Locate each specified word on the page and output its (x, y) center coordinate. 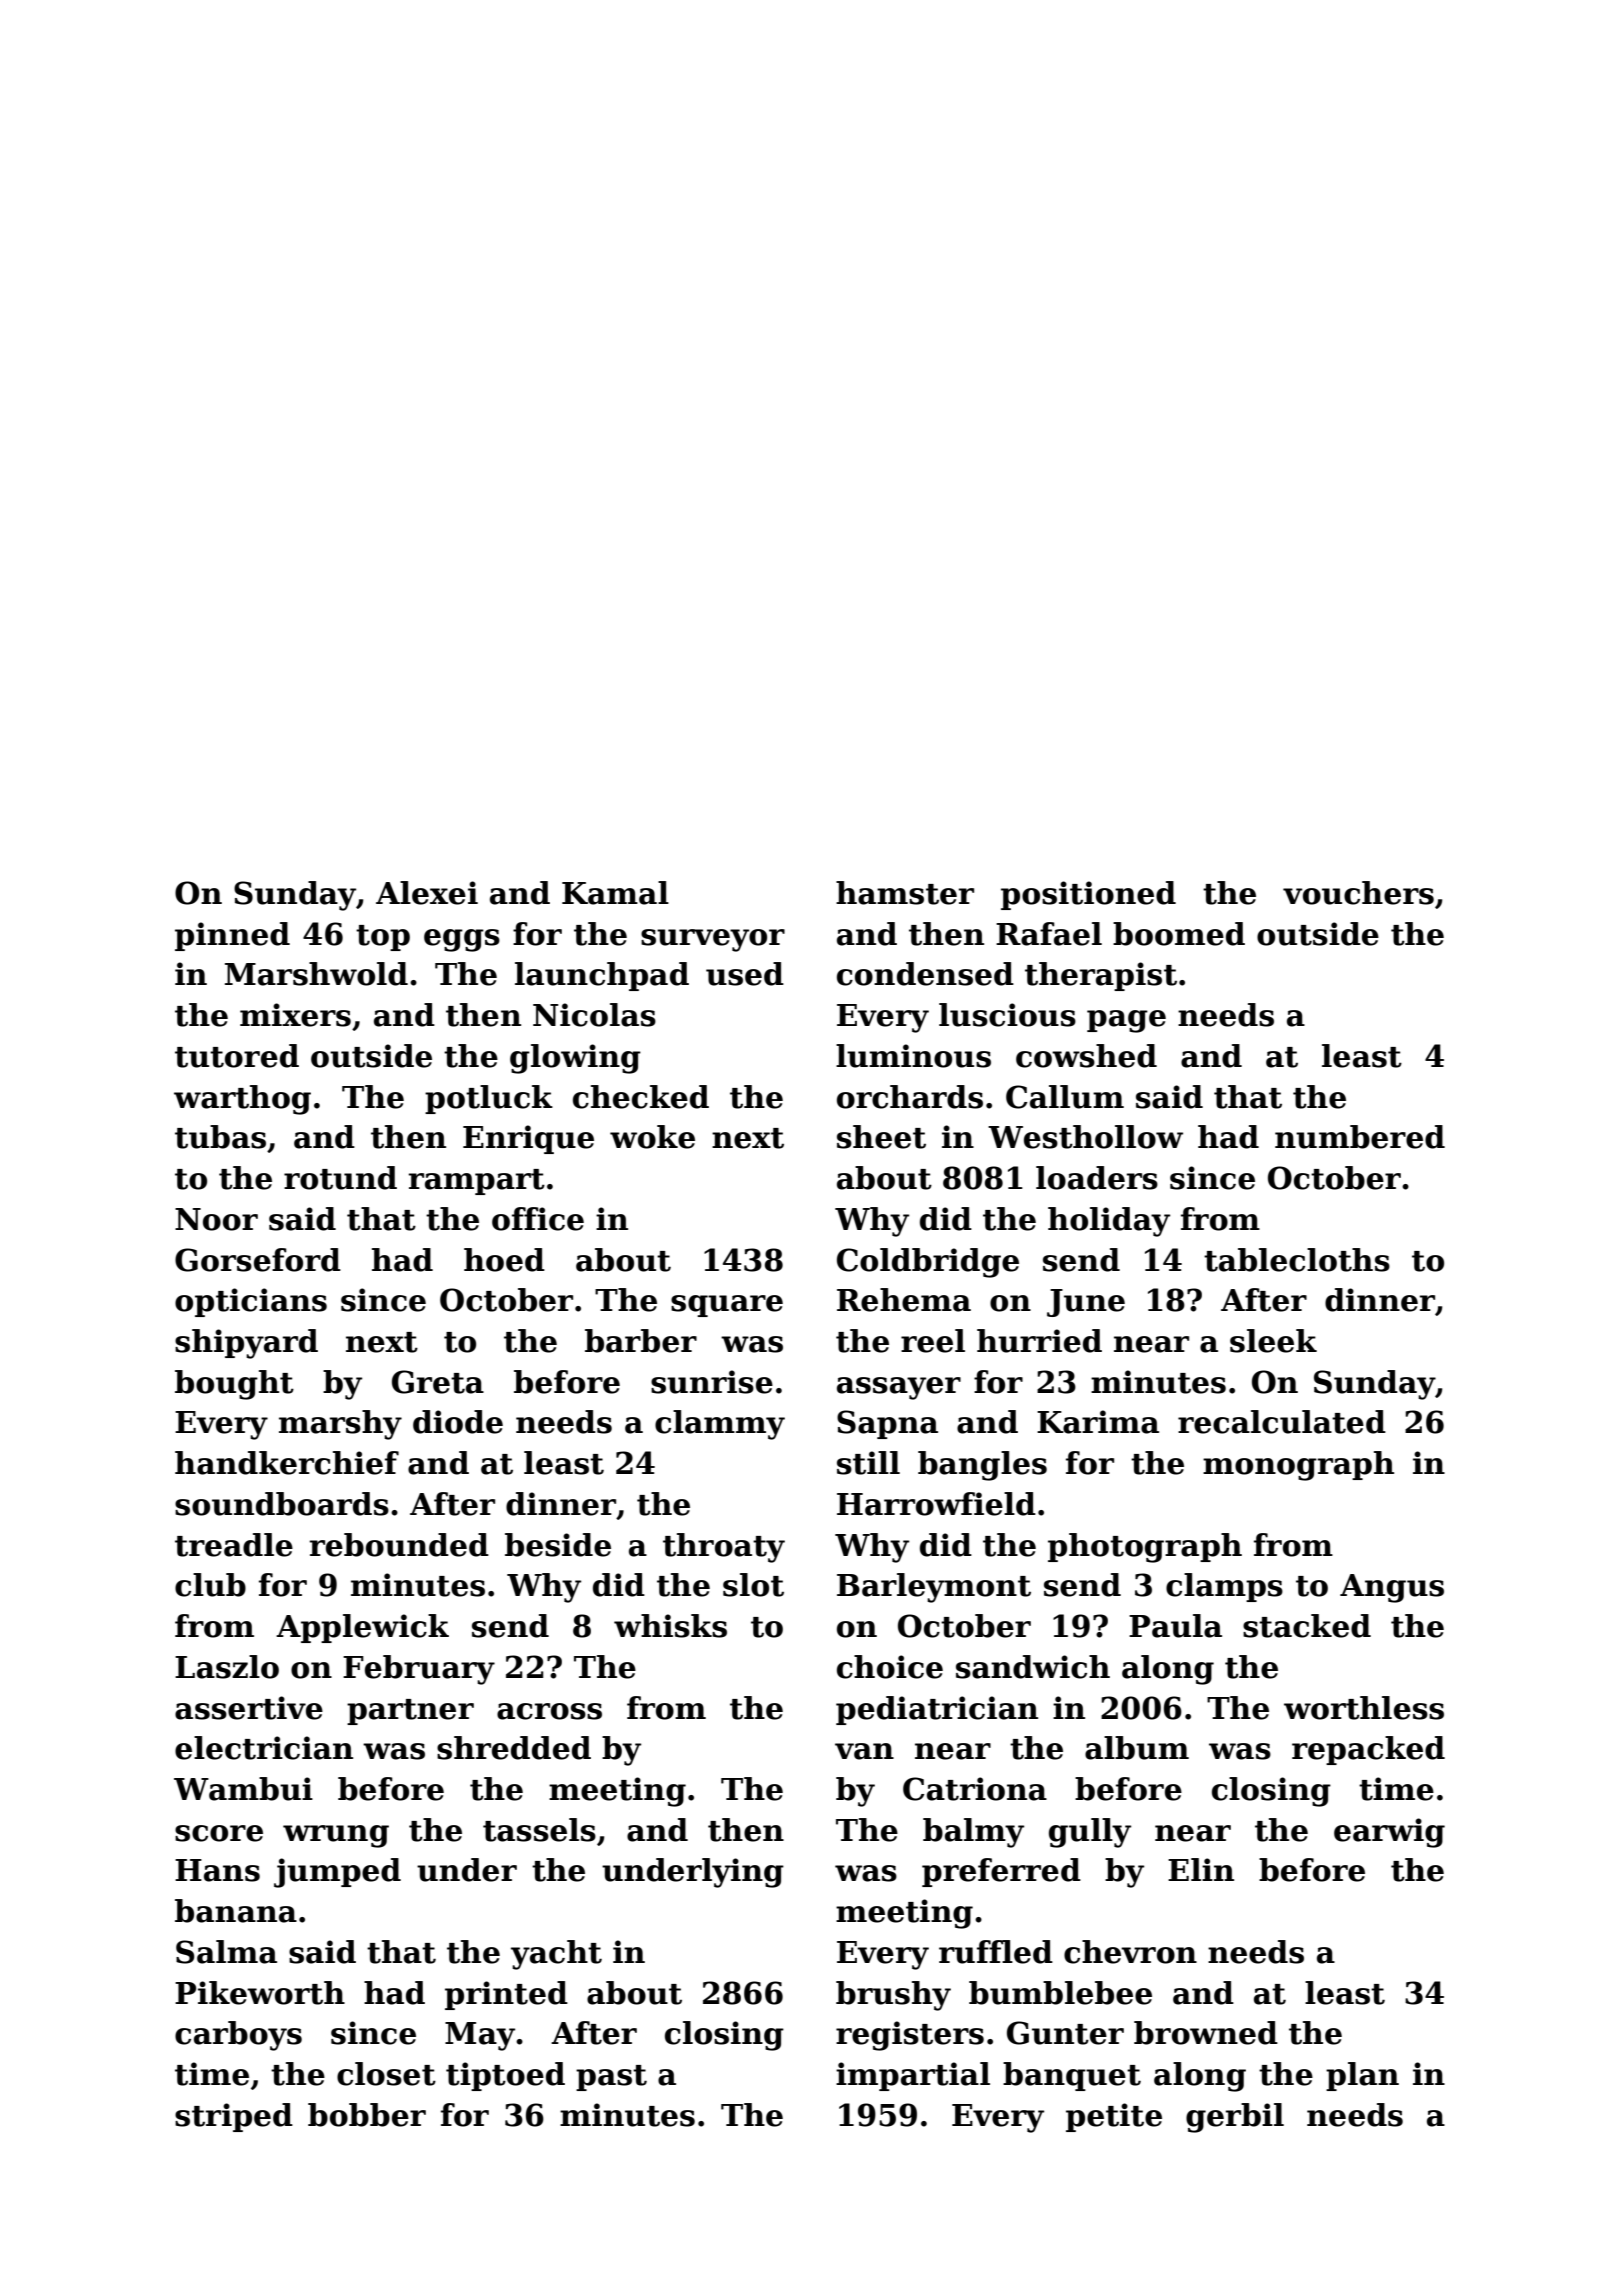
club (210, 1585)
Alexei (427, 893)
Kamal (615, 893)
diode (458, 1422)
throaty (724, 1548)
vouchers (1358, 893)
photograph (1145, 1548)
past (611, 2078)
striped (234, 2117)
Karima (1098, 1422)
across (549, 1711)
